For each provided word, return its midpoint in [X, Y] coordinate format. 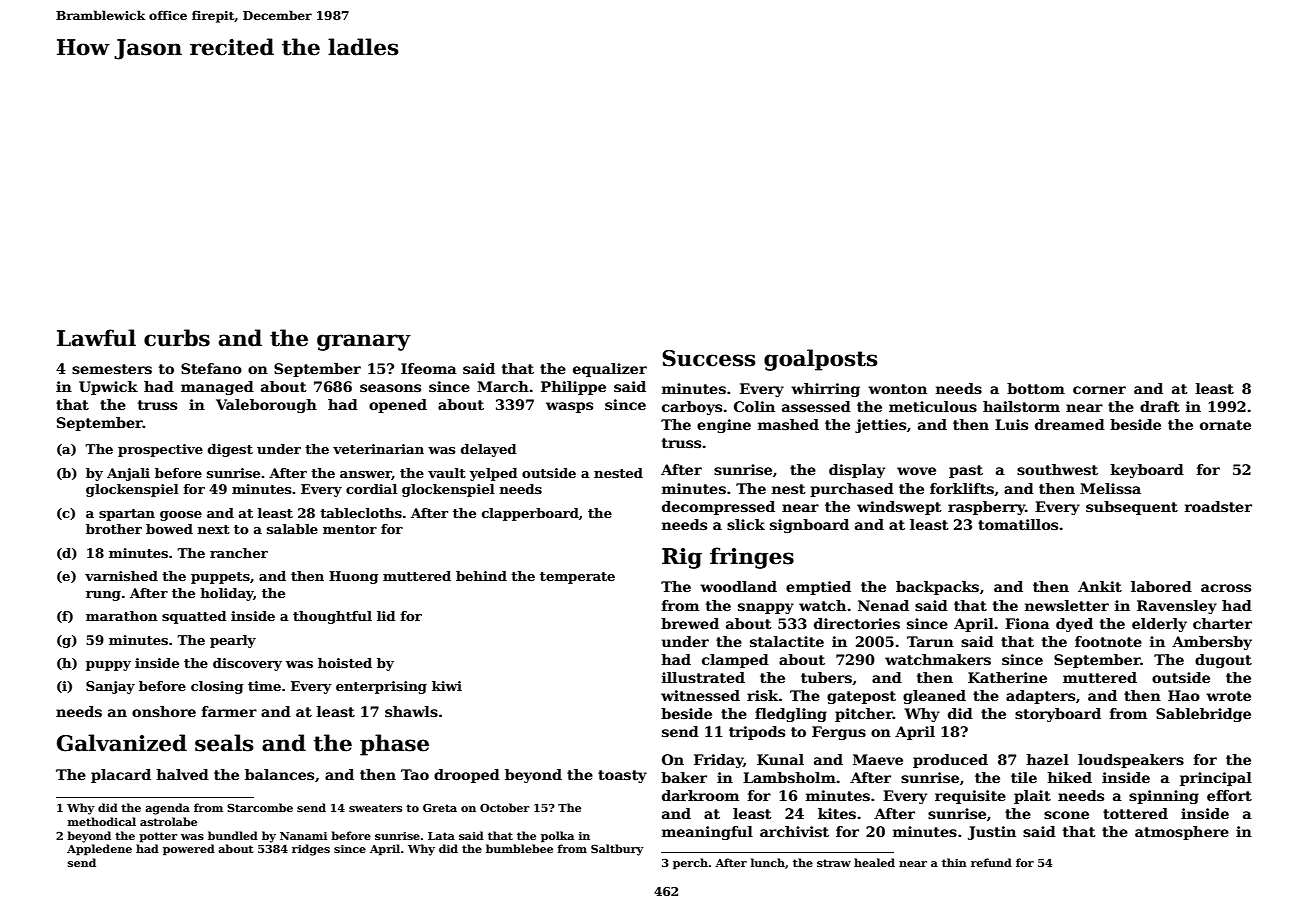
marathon [122, 616]
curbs [177, 338]
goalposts [821, 360]
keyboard [1147, 471]
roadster [1218, 506]
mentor [350, 529]
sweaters [375, 808]
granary [364, 342]
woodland [738, 586]
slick [746, 524]
